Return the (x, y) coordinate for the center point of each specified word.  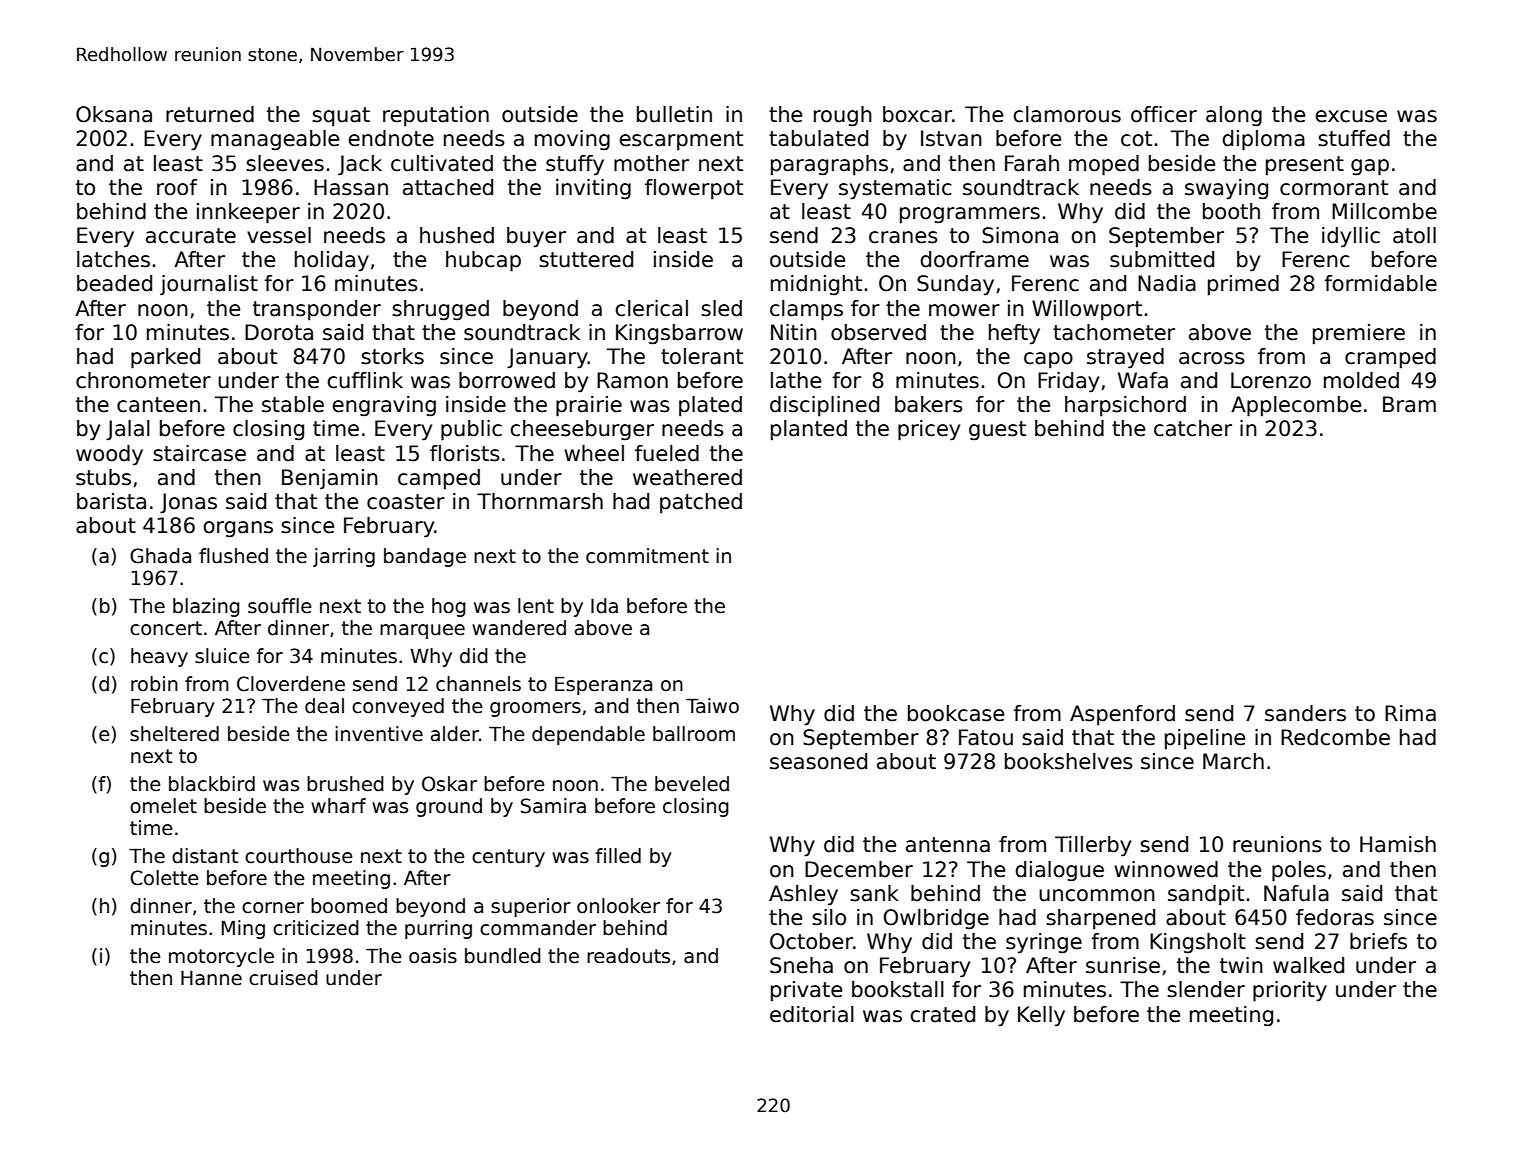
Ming (243, 929)
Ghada (160, 556)
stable (293, 404)
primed (1243, 285)
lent (536, 606)
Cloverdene (291, 684)
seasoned (818, 761)
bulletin (674, 114)
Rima (1410, 713)
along (1234, 116)
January (547, 358)
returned (210, 114)
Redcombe (1335, 737)
